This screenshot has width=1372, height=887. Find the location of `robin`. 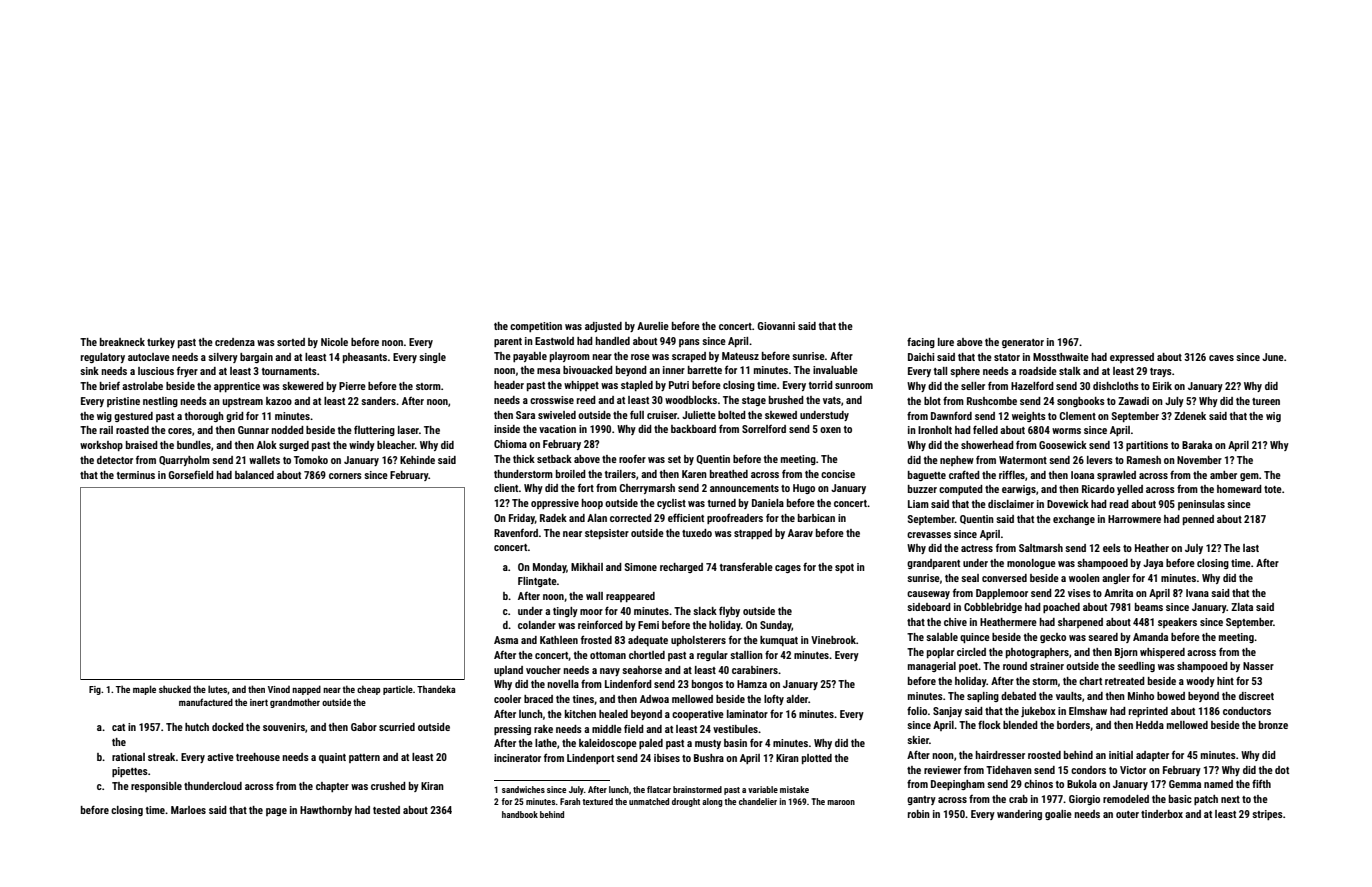

robin is located at coordinates (919, 814).
